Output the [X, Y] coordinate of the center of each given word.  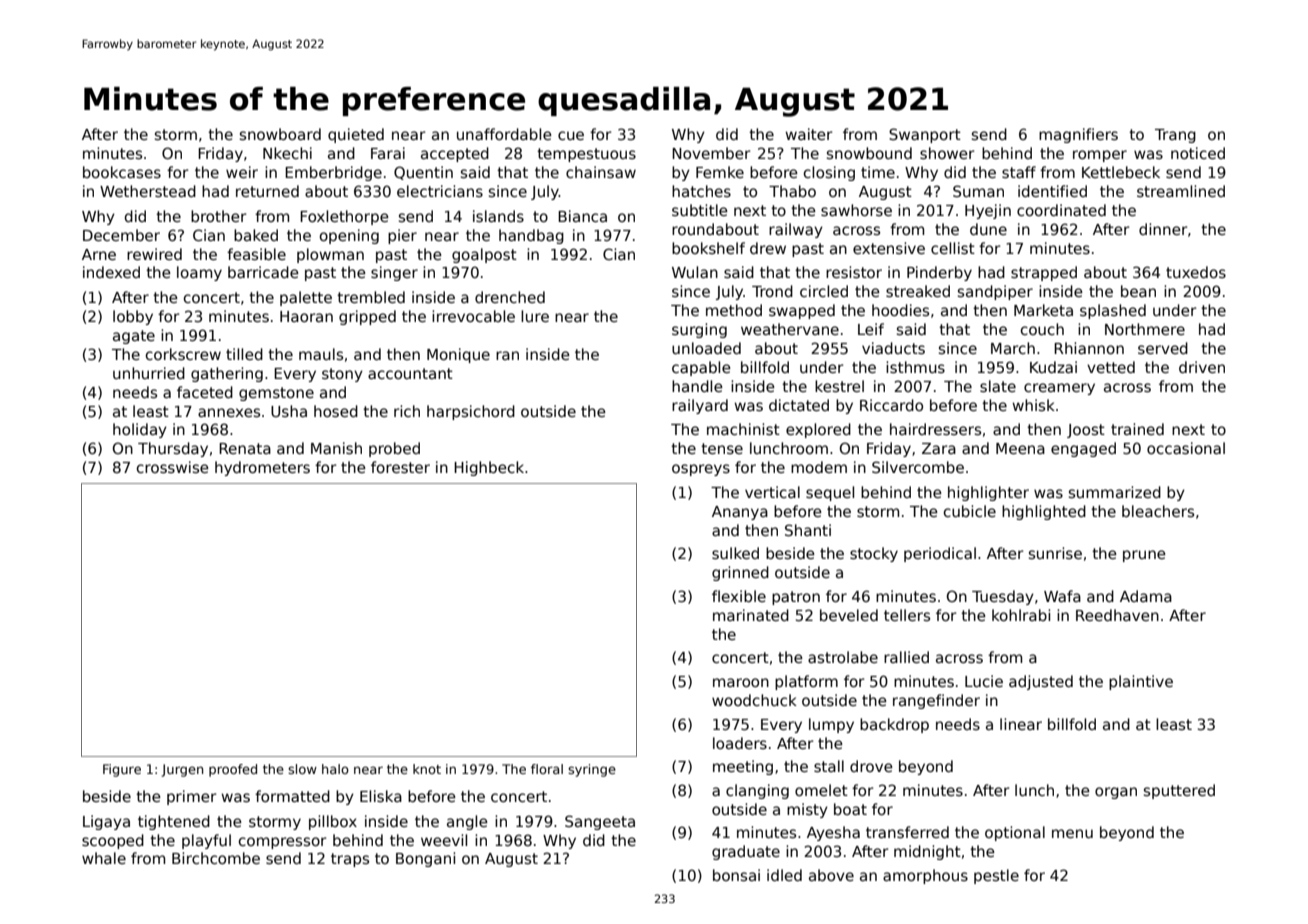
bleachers [1158, 511]
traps [350, 860]
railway [796, 230]
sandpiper [995, 292]
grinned [740, 573]
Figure [122, 770]
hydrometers [262, 468]
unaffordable [504, 134]
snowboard [280, 134]
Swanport [925, 135]
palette [306, 298]
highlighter [988, 493]
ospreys [701, 470]
